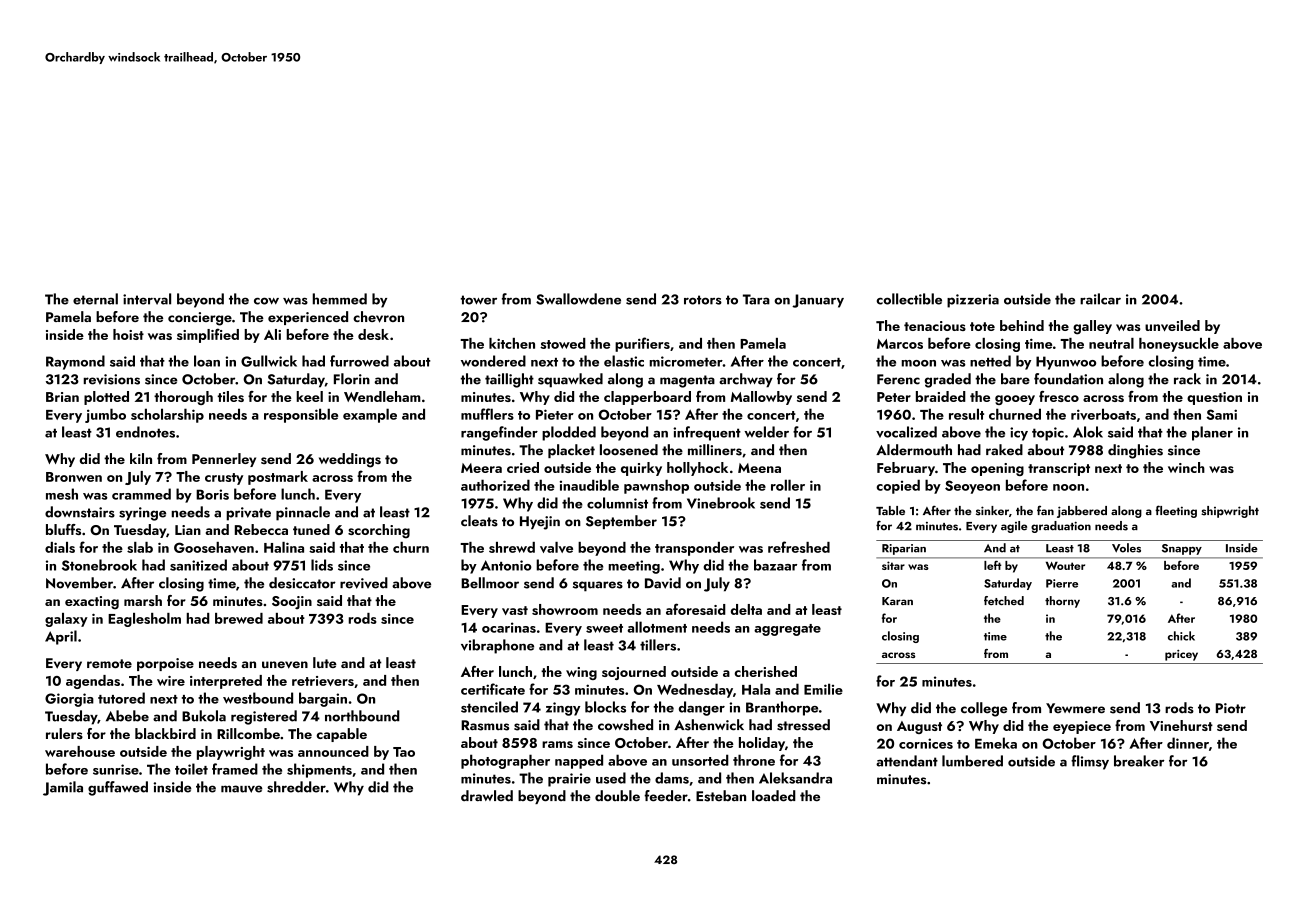 This document has height=924, width=1308. I want to click on tuned, so click(311, 529).
